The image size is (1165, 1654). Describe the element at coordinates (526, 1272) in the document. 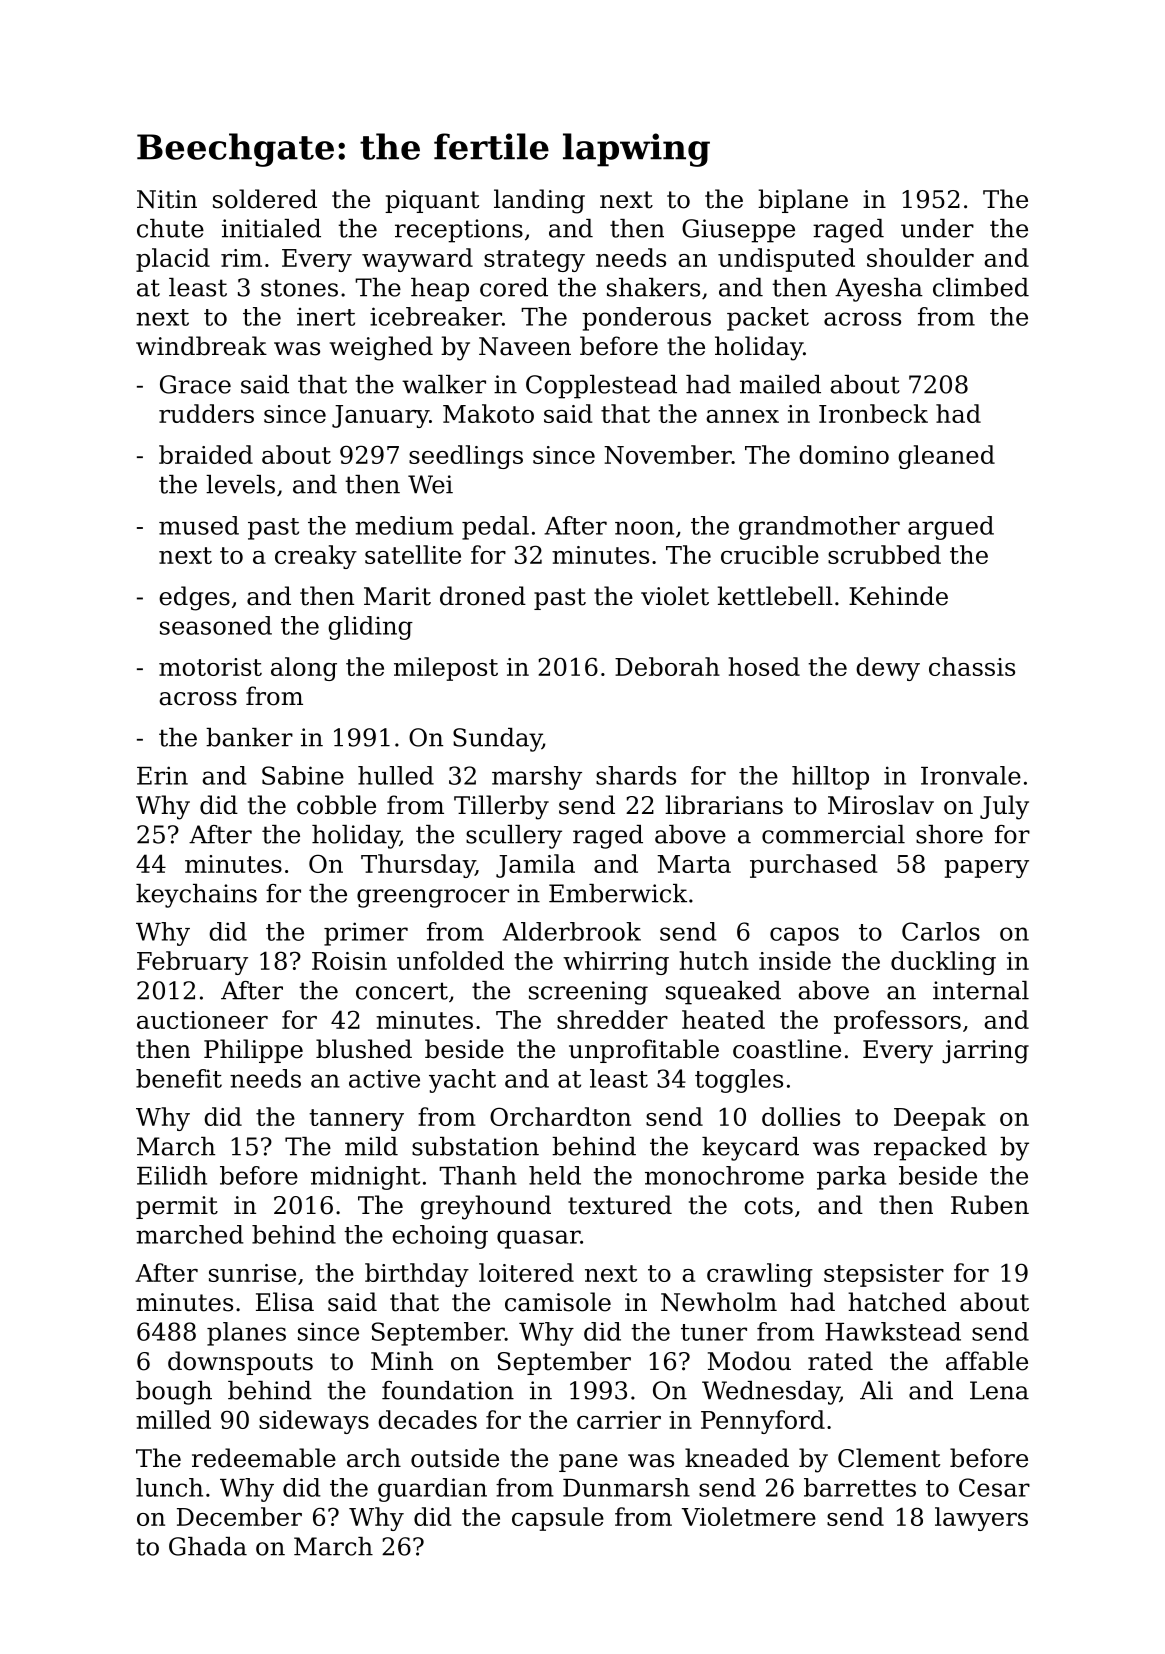

I see `loitered` at that location.
